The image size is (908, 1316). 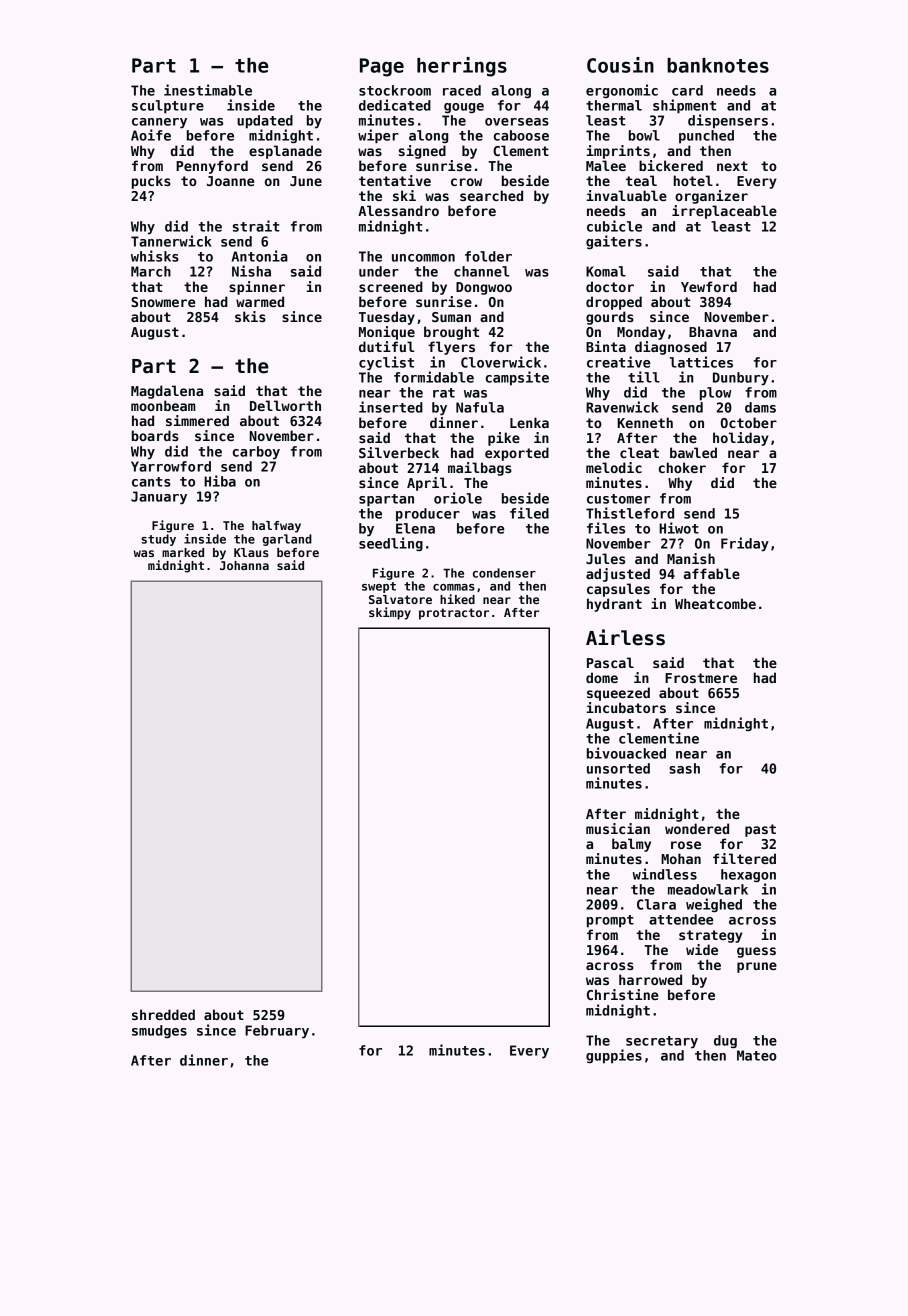 I want to click on dutiful, so click(x=386, y=346).
